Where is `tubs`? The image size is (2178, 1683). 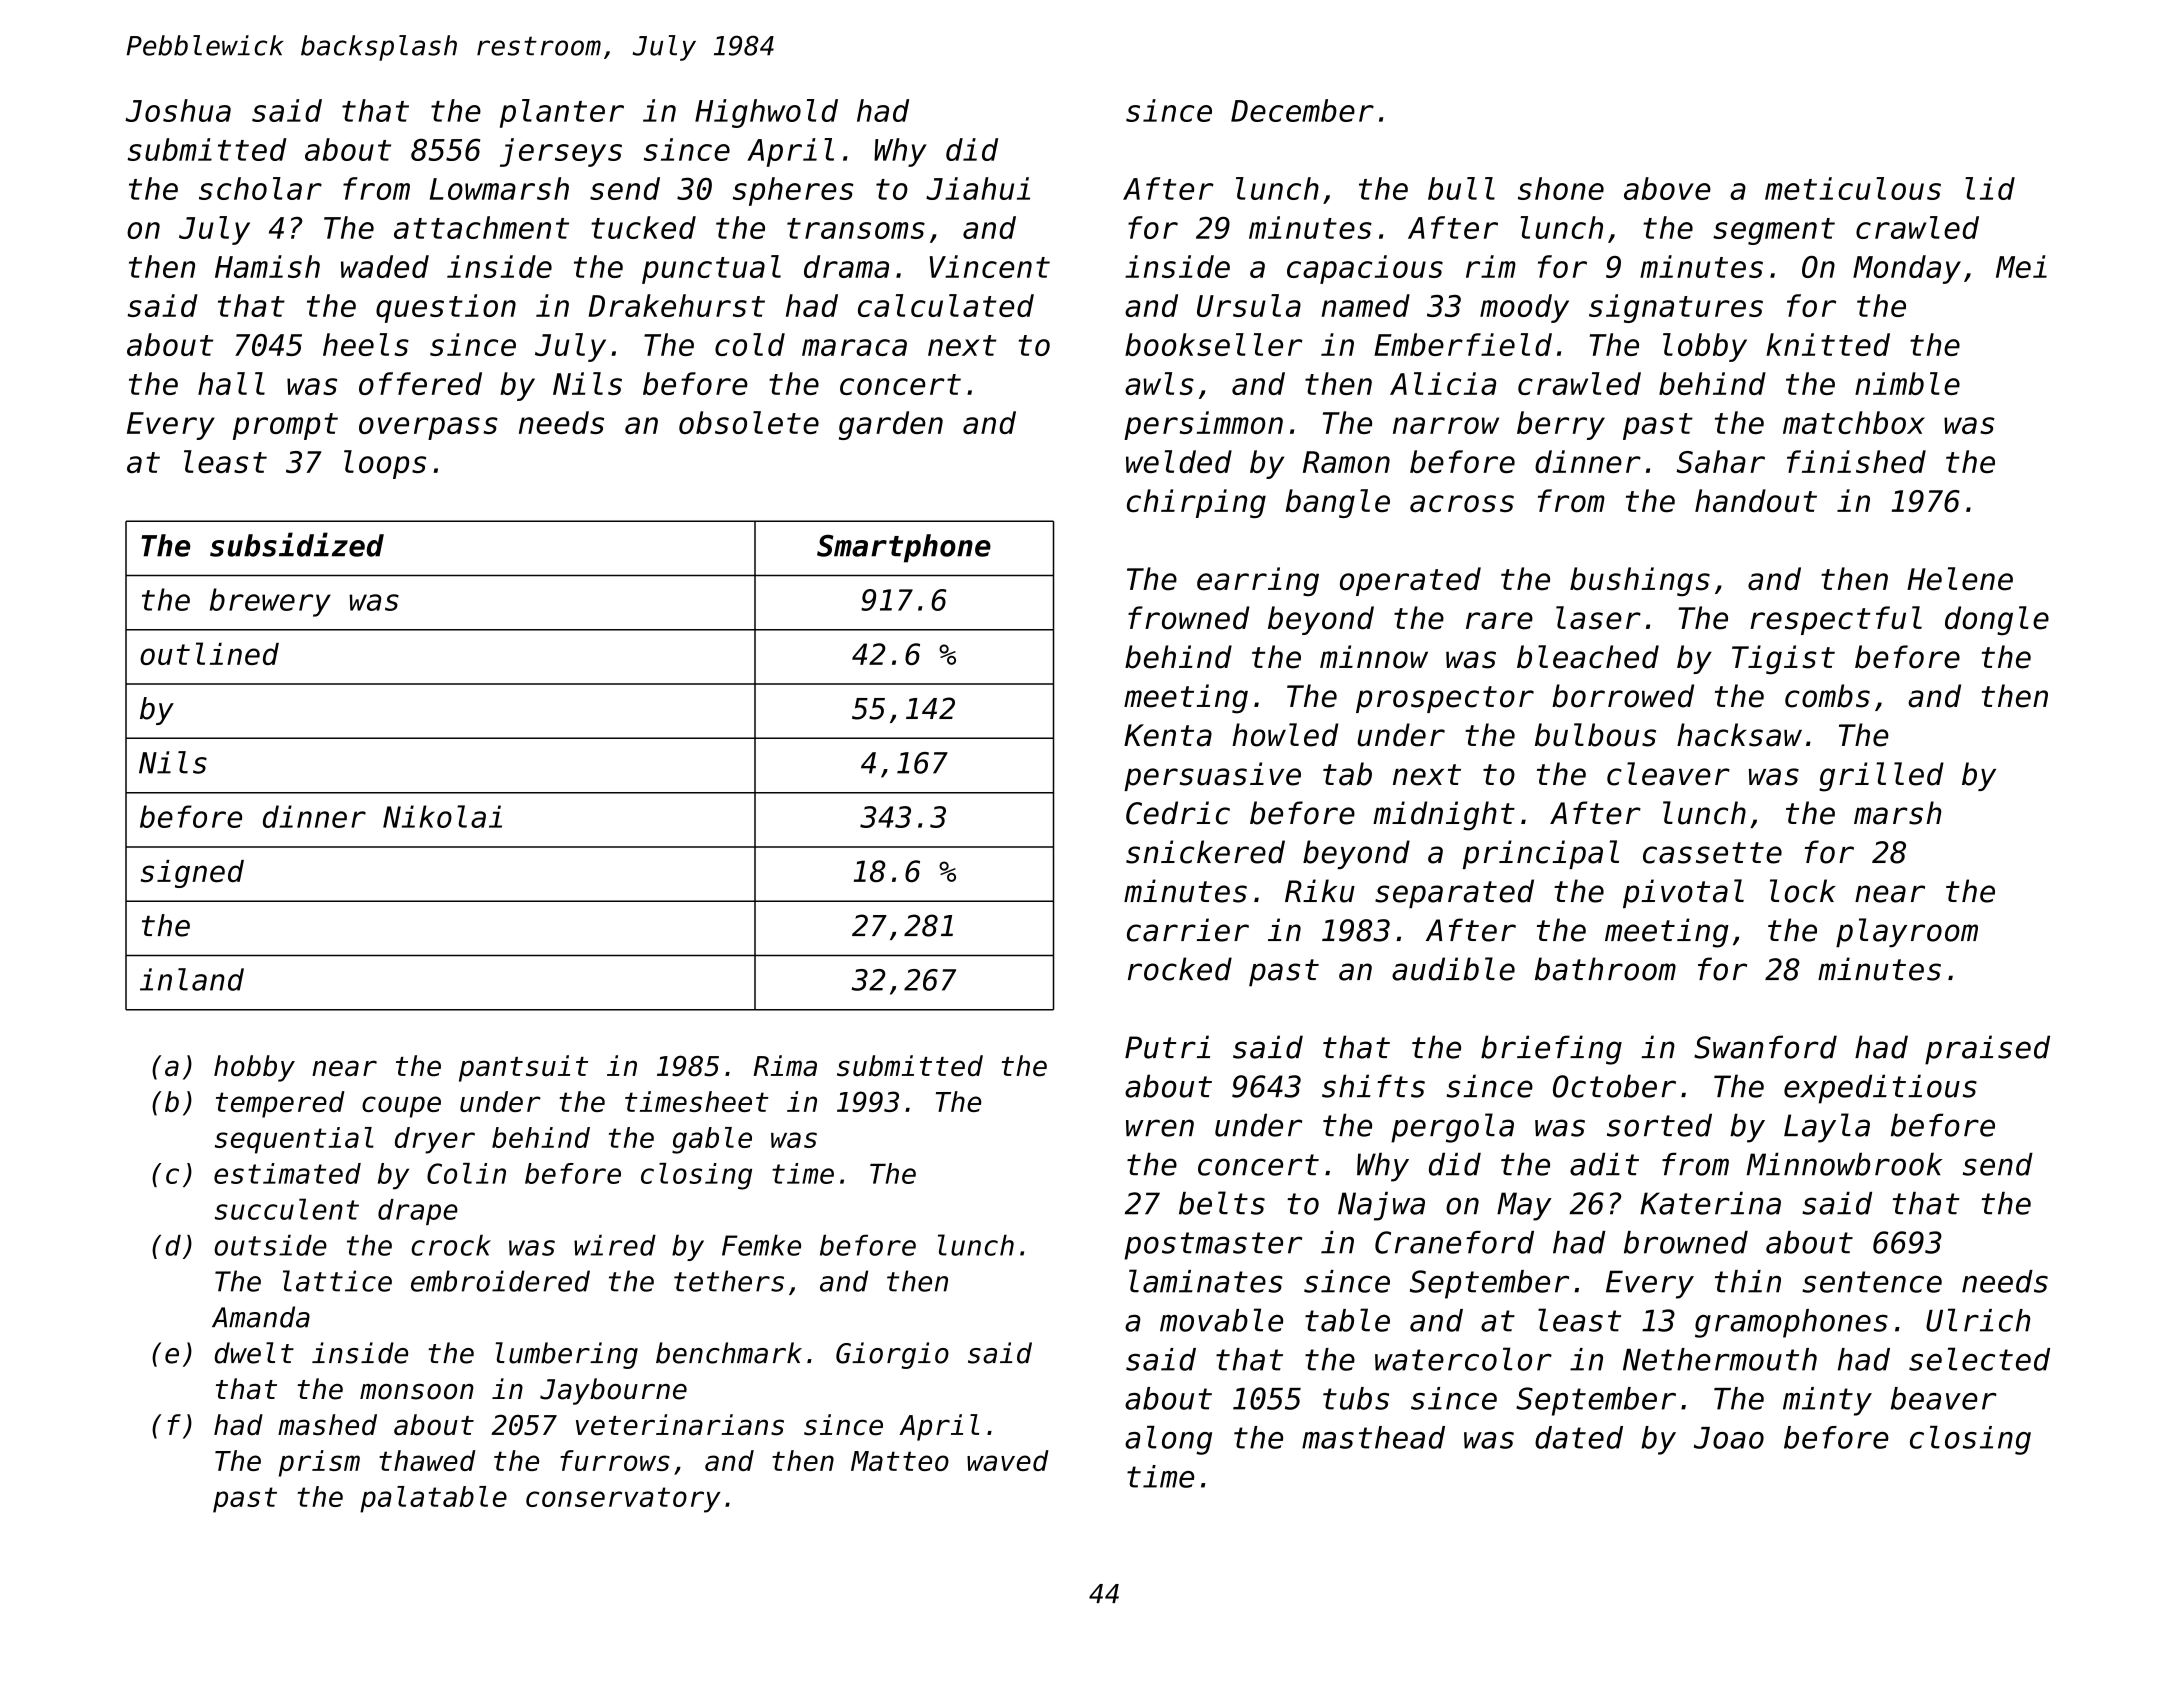
tubs is located at coordinates (1356, 1398).
